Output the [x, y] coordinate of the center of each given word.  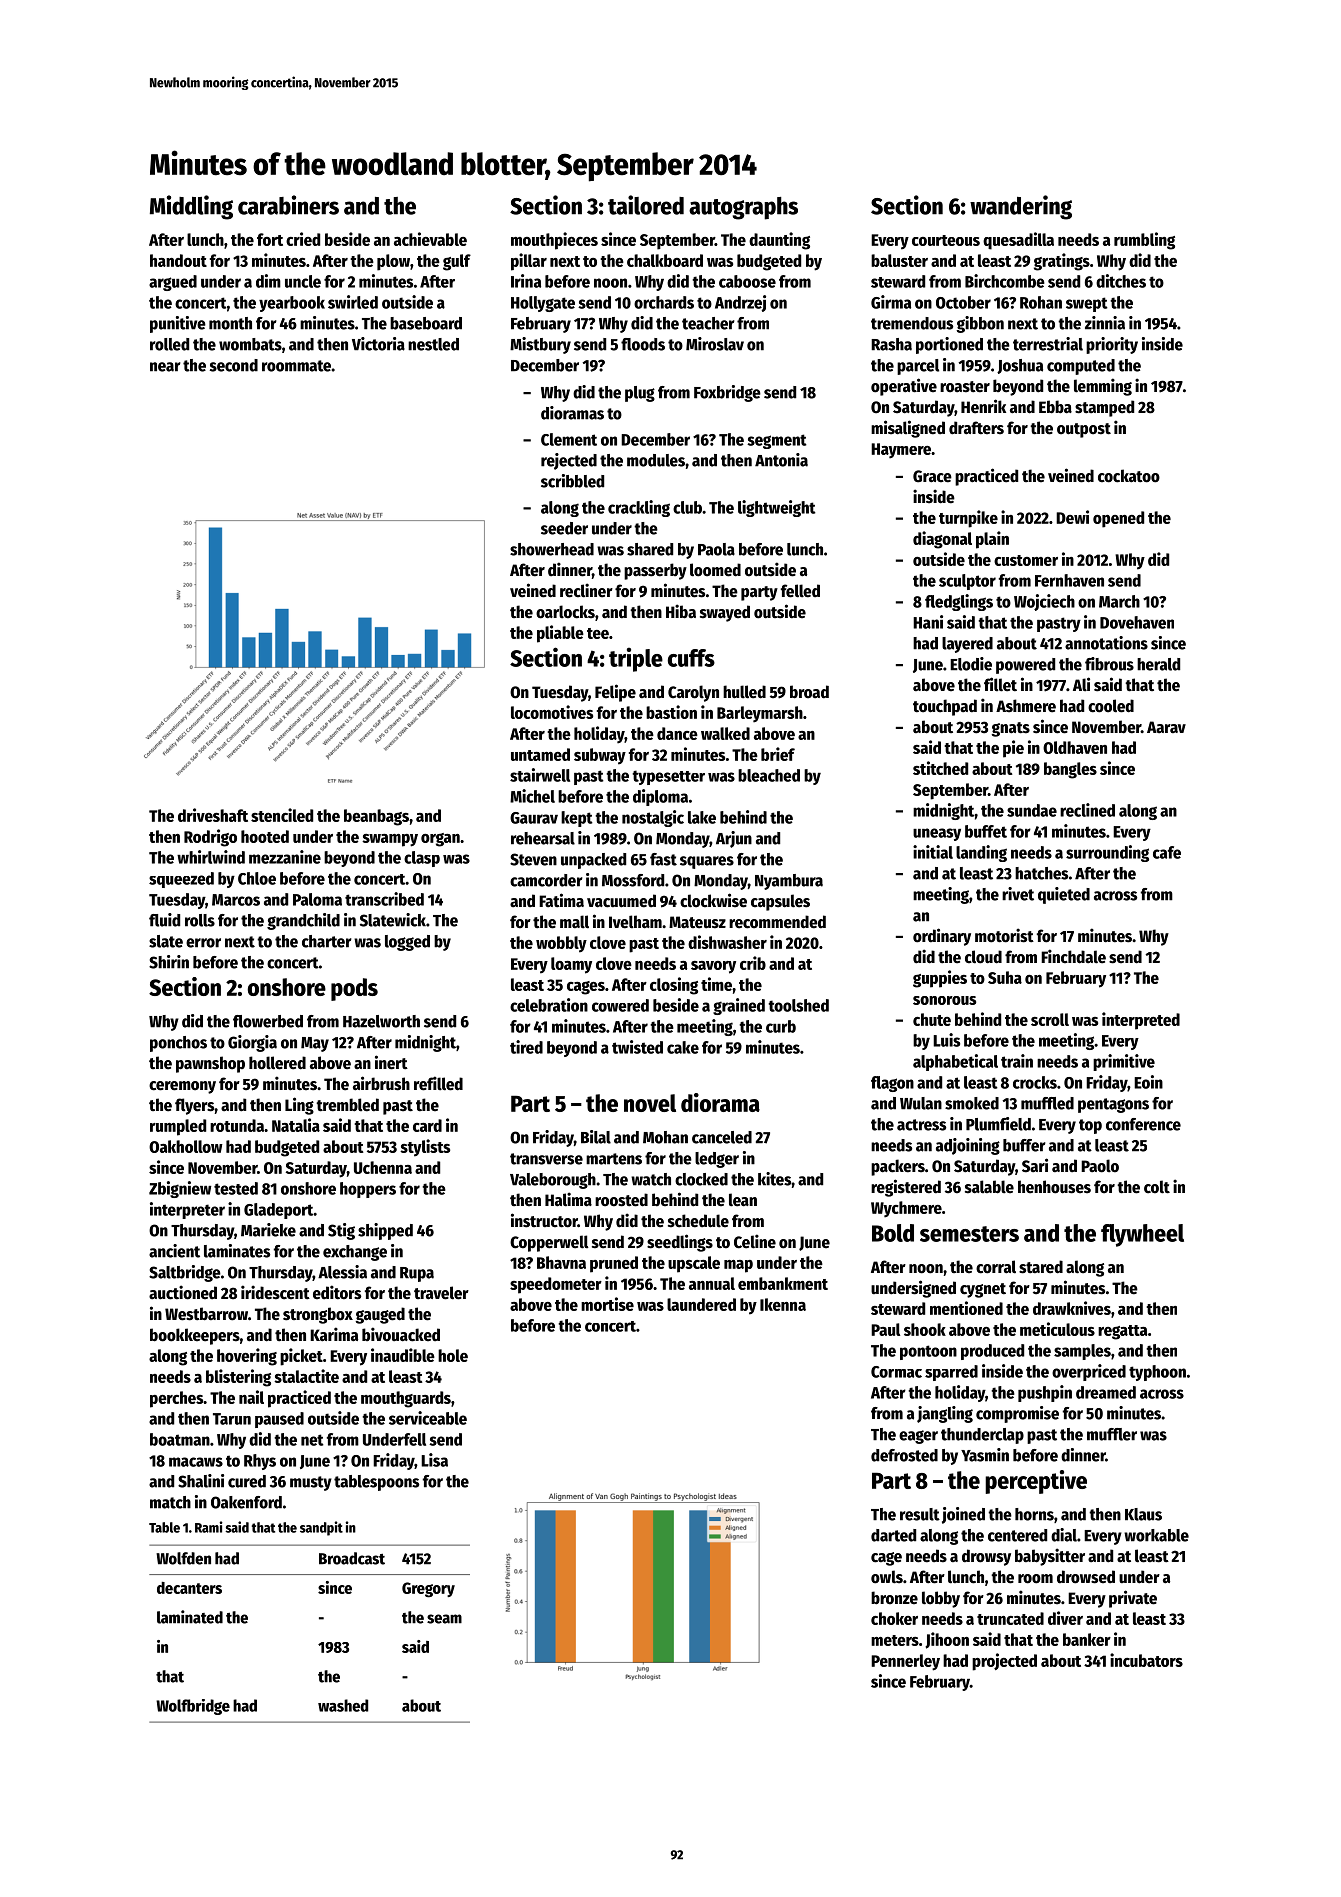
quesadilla [1018, 241]
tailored [646, 205]
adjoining [968, 1146]
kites [774, 1179]
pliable [560, 634]
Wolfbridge [193, 1707]
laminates [237, 1251]
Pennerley [905, 1662]
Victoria [378, 344]
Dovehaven [1137, 622]
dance [677, 733]
